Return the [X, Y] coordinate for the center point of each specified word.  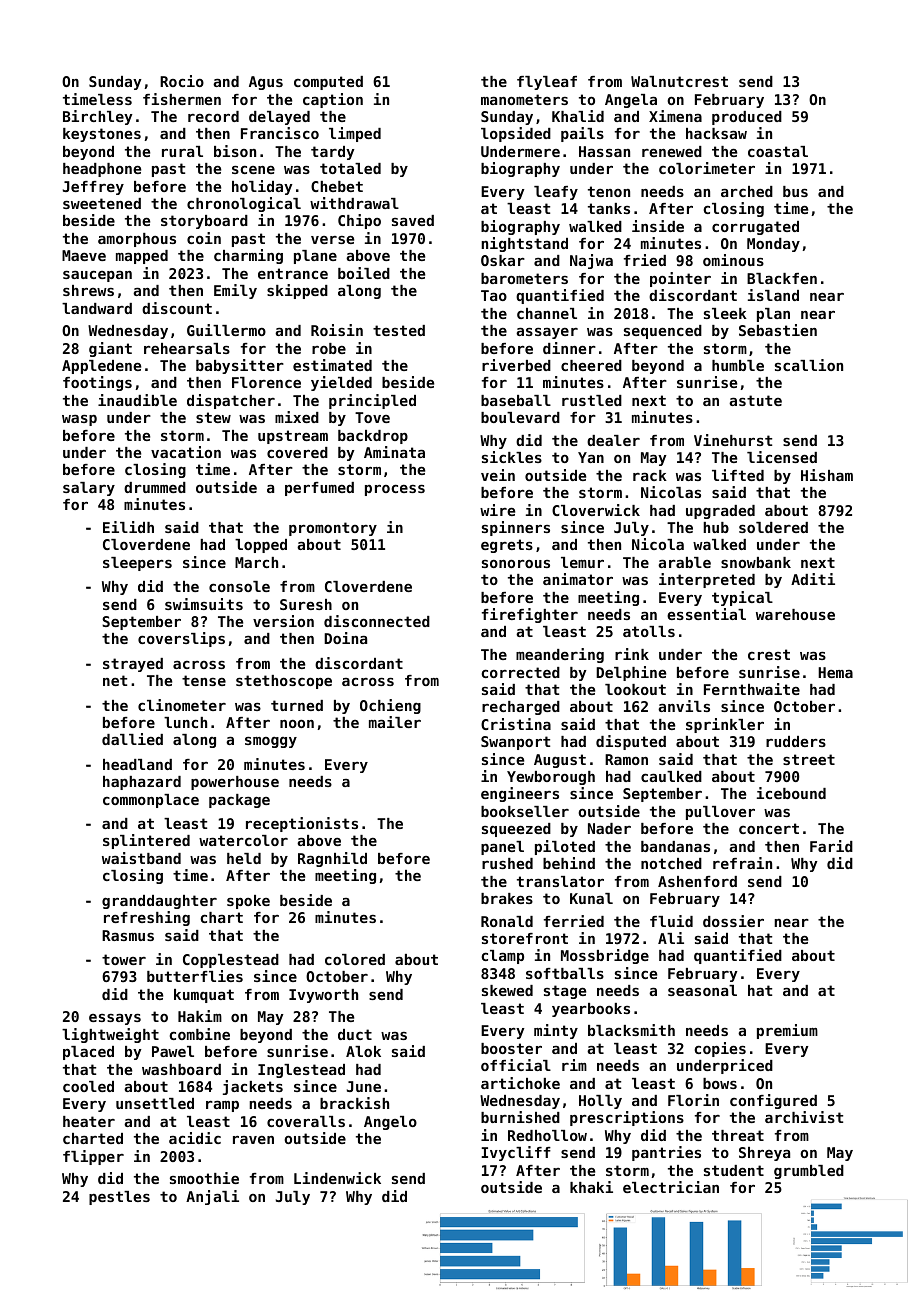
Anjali [212, 1197]
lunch [185, 722]
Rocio [182, 81]
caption [333, 100]
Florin [693, 1100]
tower [124, 959]
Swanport [515, 743]
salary [89, 489]
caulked [671, 776]
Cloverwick [596, 510]
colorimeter [707, 168]
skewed [507, 990]
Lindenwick [337, 1178]
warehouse [795, 614]
